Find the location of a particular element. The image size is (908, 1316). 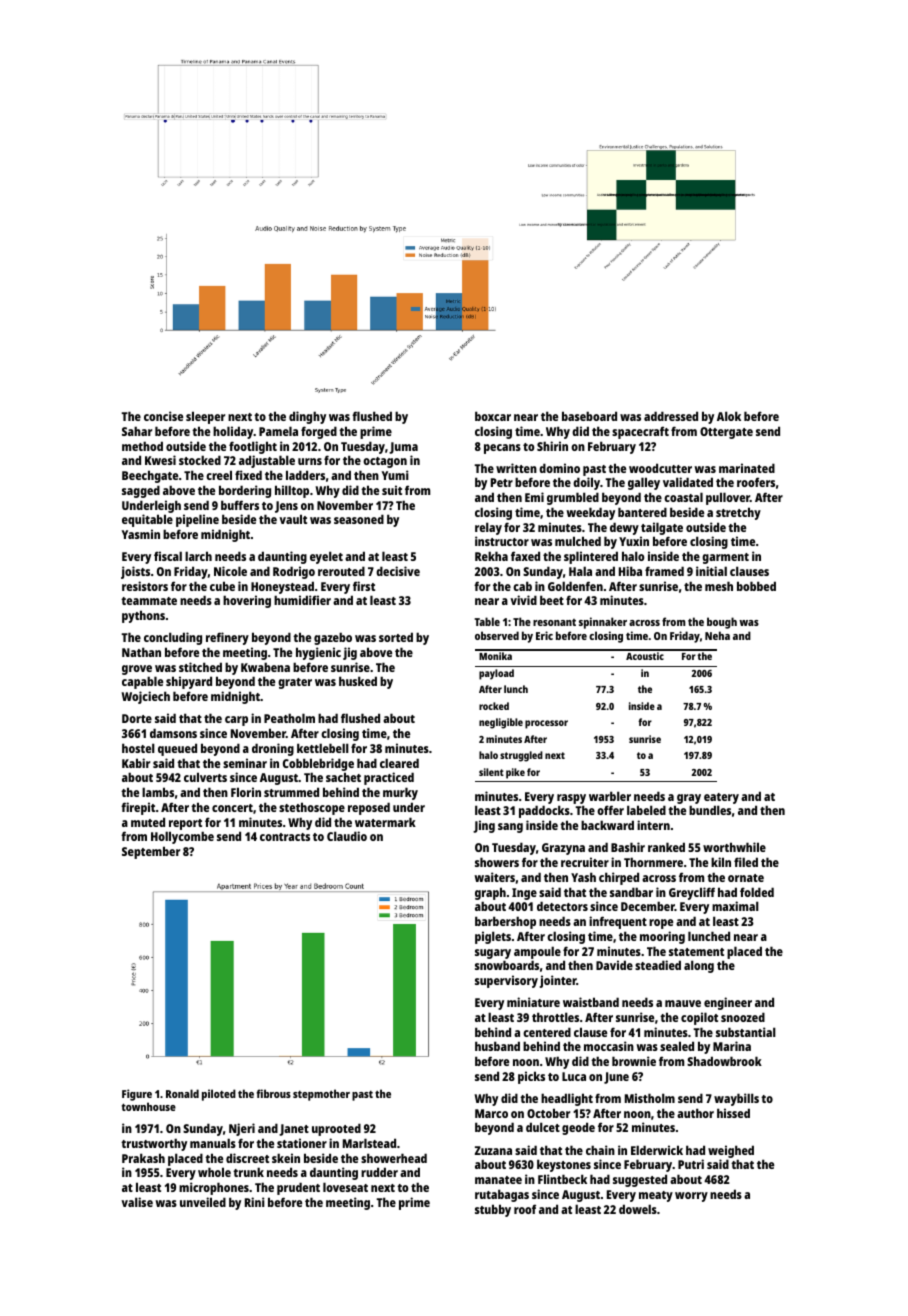

Hollycombe is located at coordinates (182, 837).
